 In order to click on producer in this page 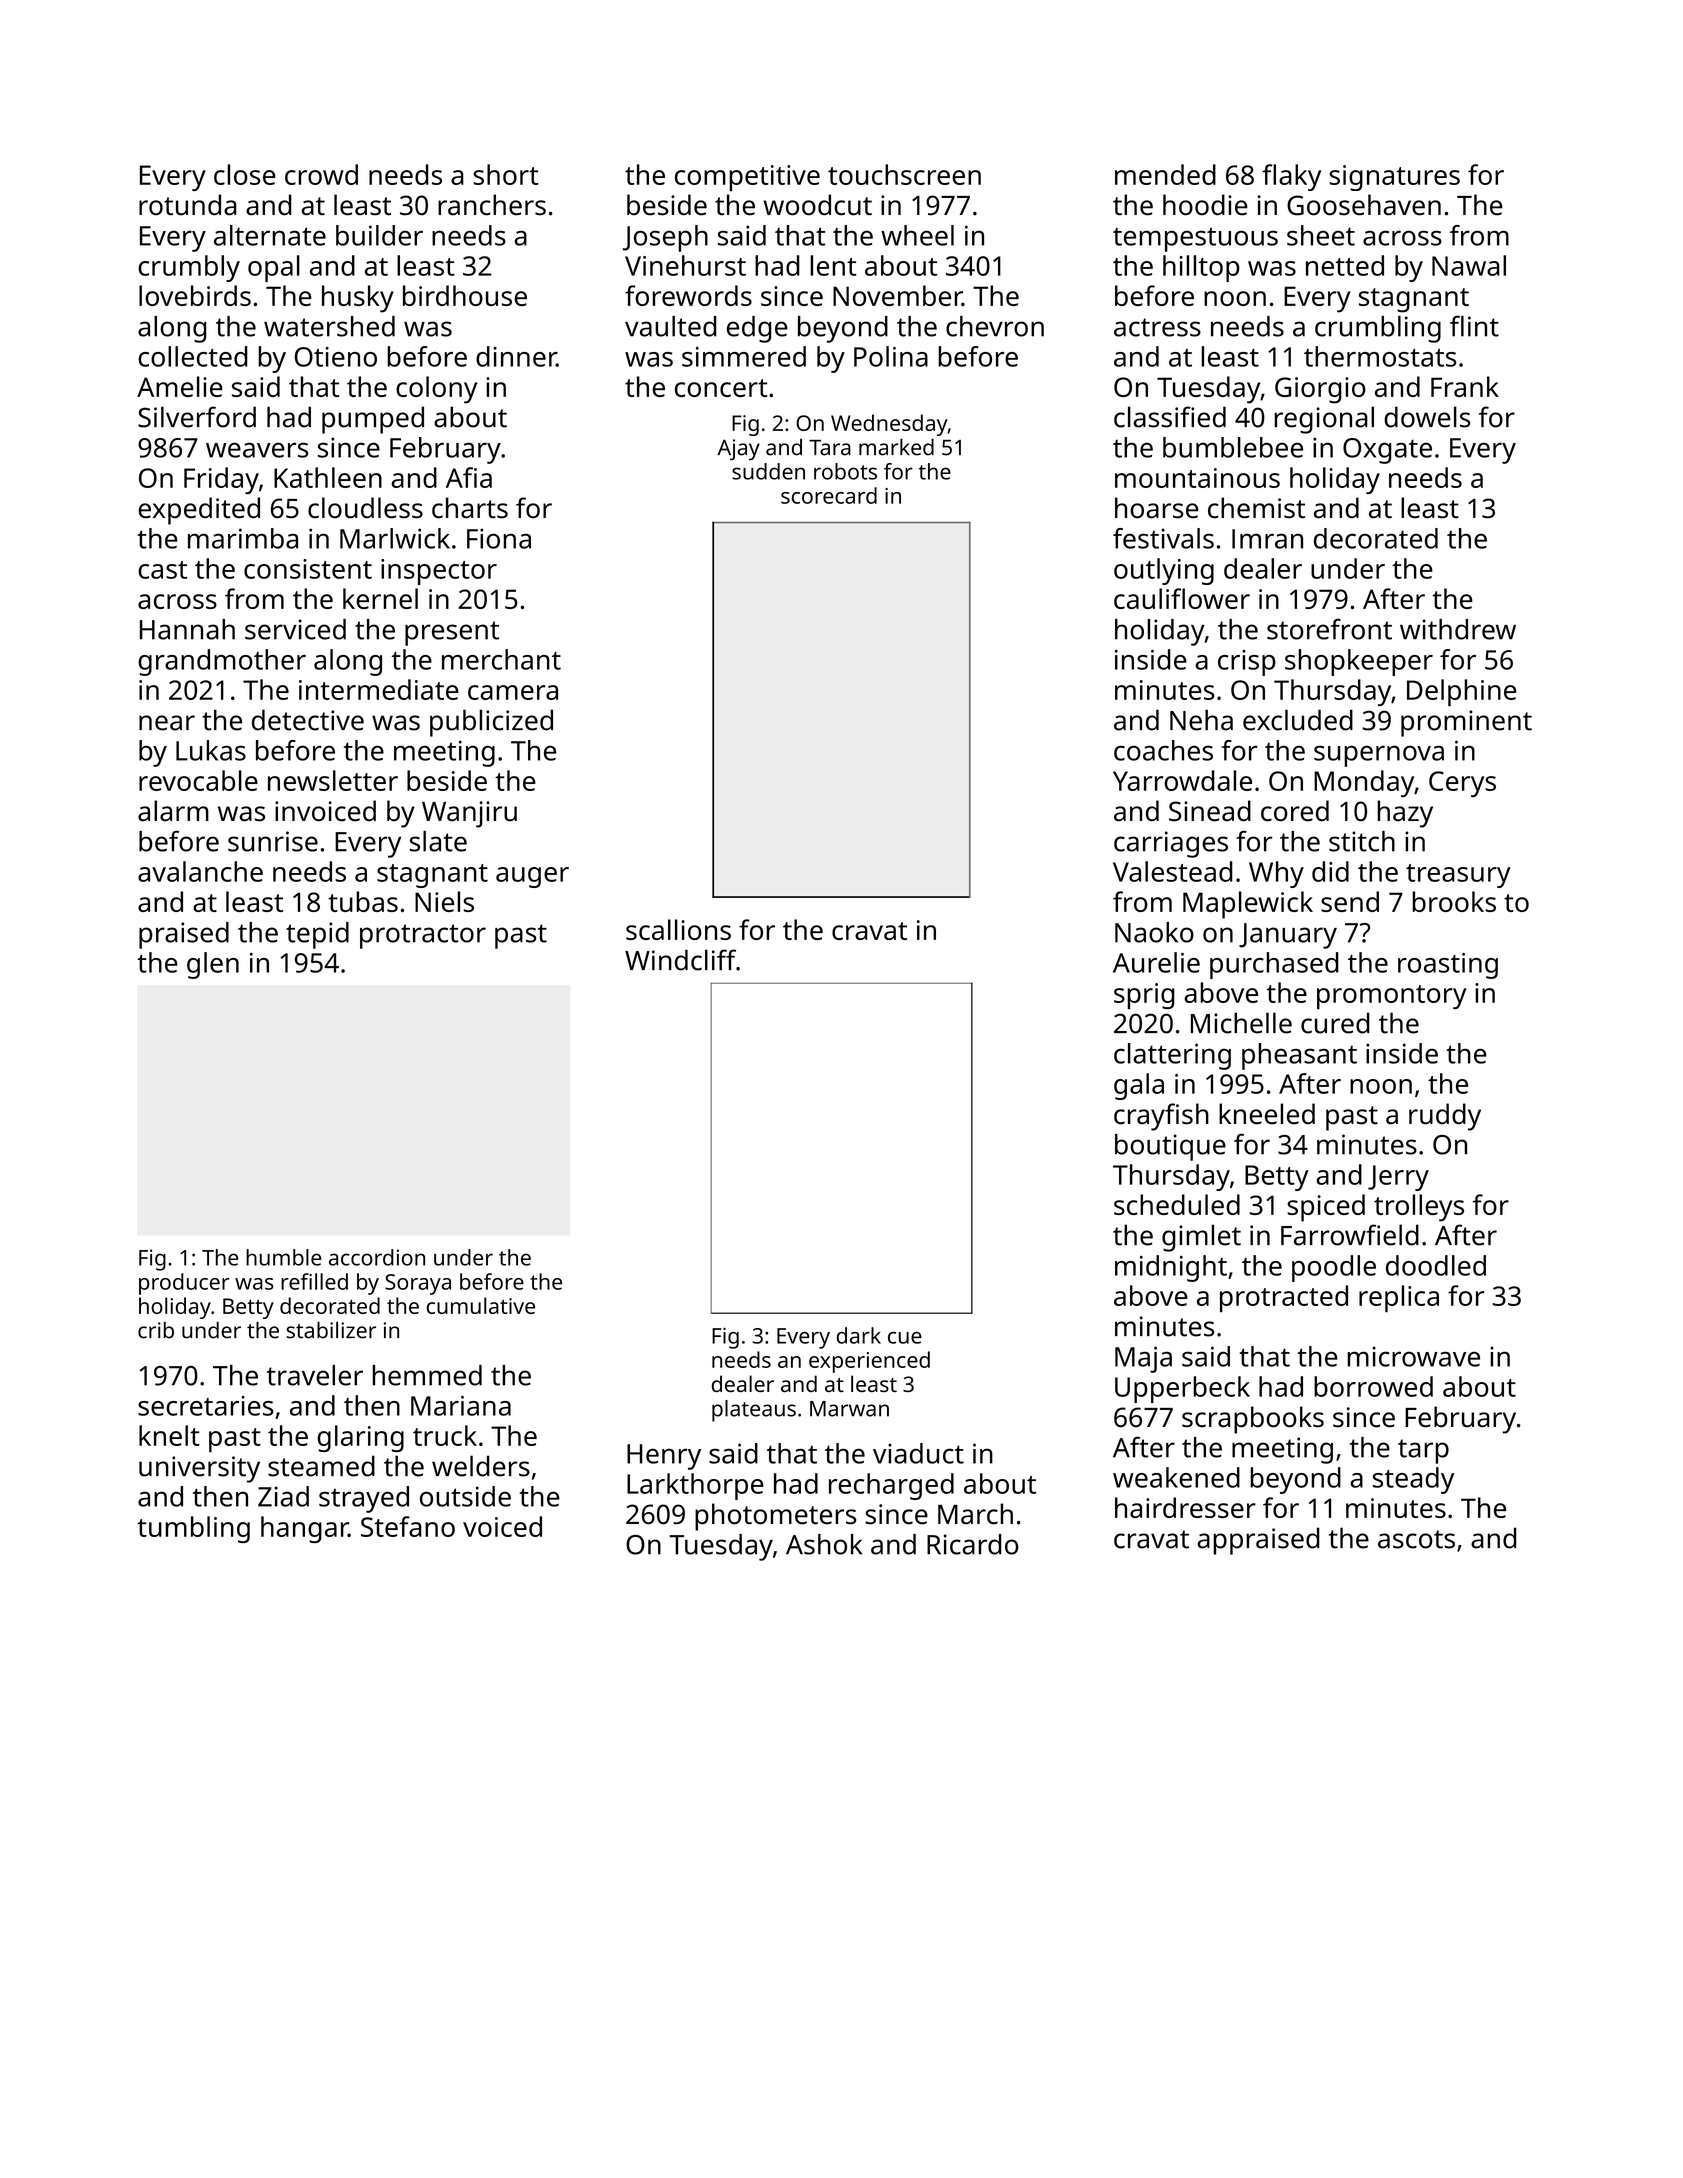, I will do `click(184, 1284)`.
